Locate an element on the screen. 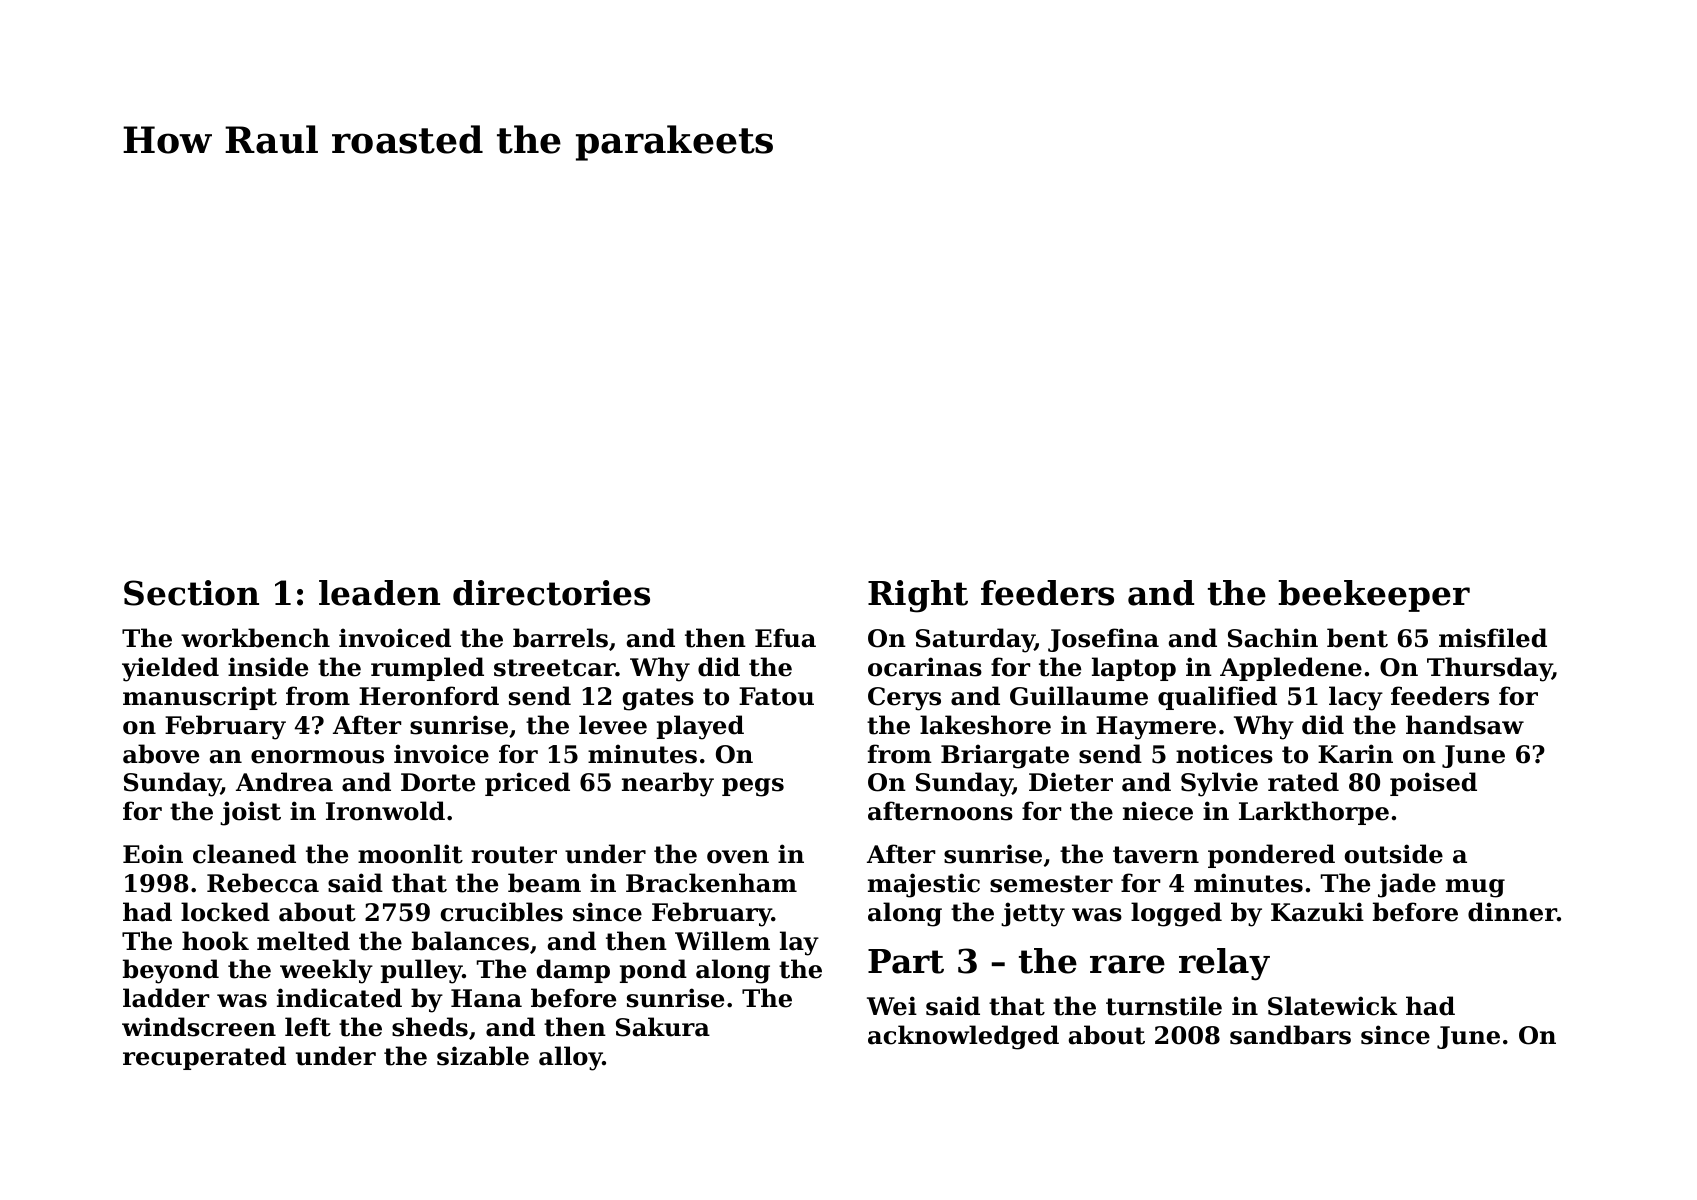 Image resolution: width=1697 pixels, height=1200 pixels. leaden is located at coordinates (379, 593).
